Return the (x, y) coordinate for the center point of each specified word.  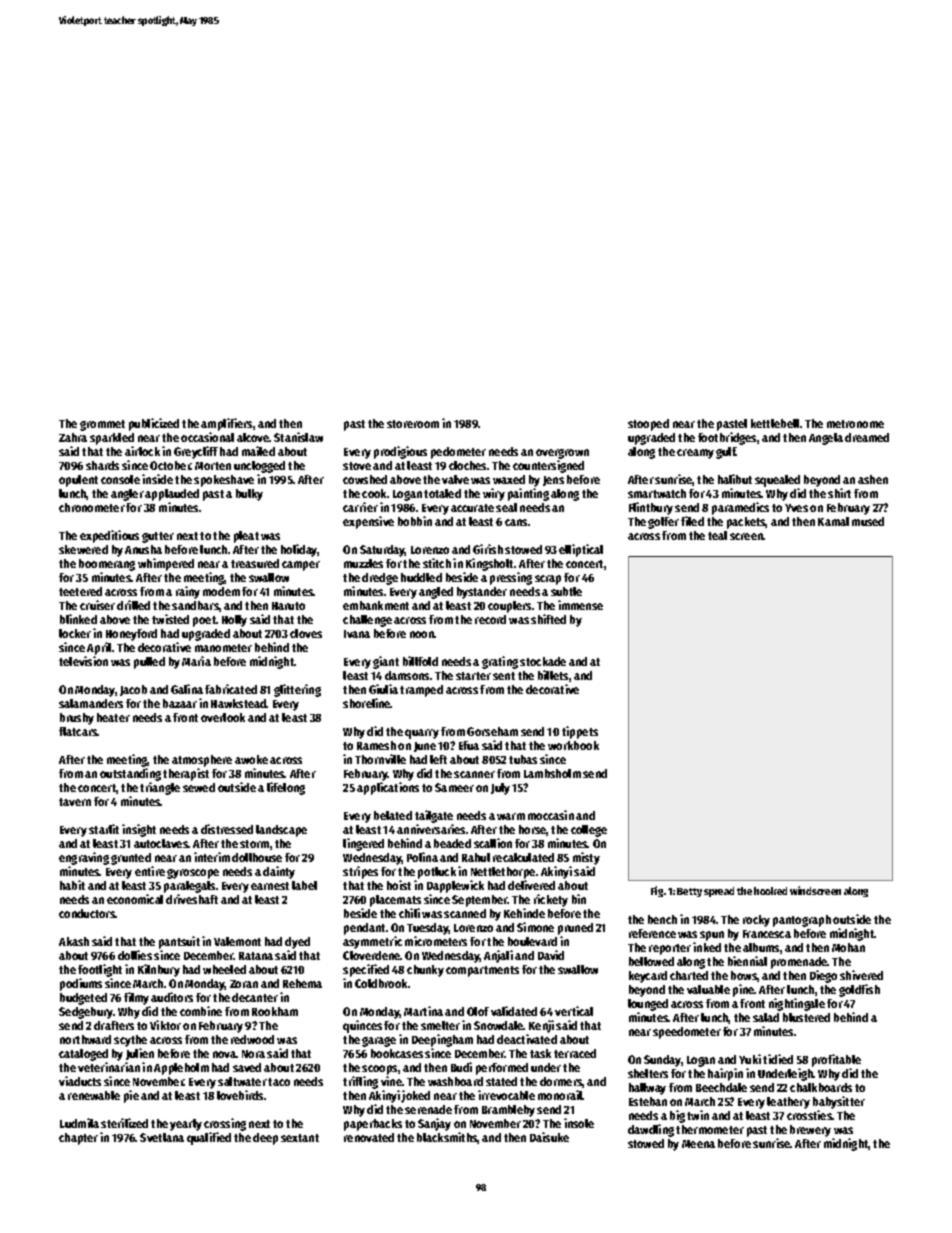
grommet (102, 425)
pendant (364, 929)
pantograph (802, 921)
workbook (573, 745)
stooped (648, 425)
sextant (300, 1138)
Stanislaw (298, 437)
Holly (234, 621)
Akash (74, 941)
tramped (421, 691)
